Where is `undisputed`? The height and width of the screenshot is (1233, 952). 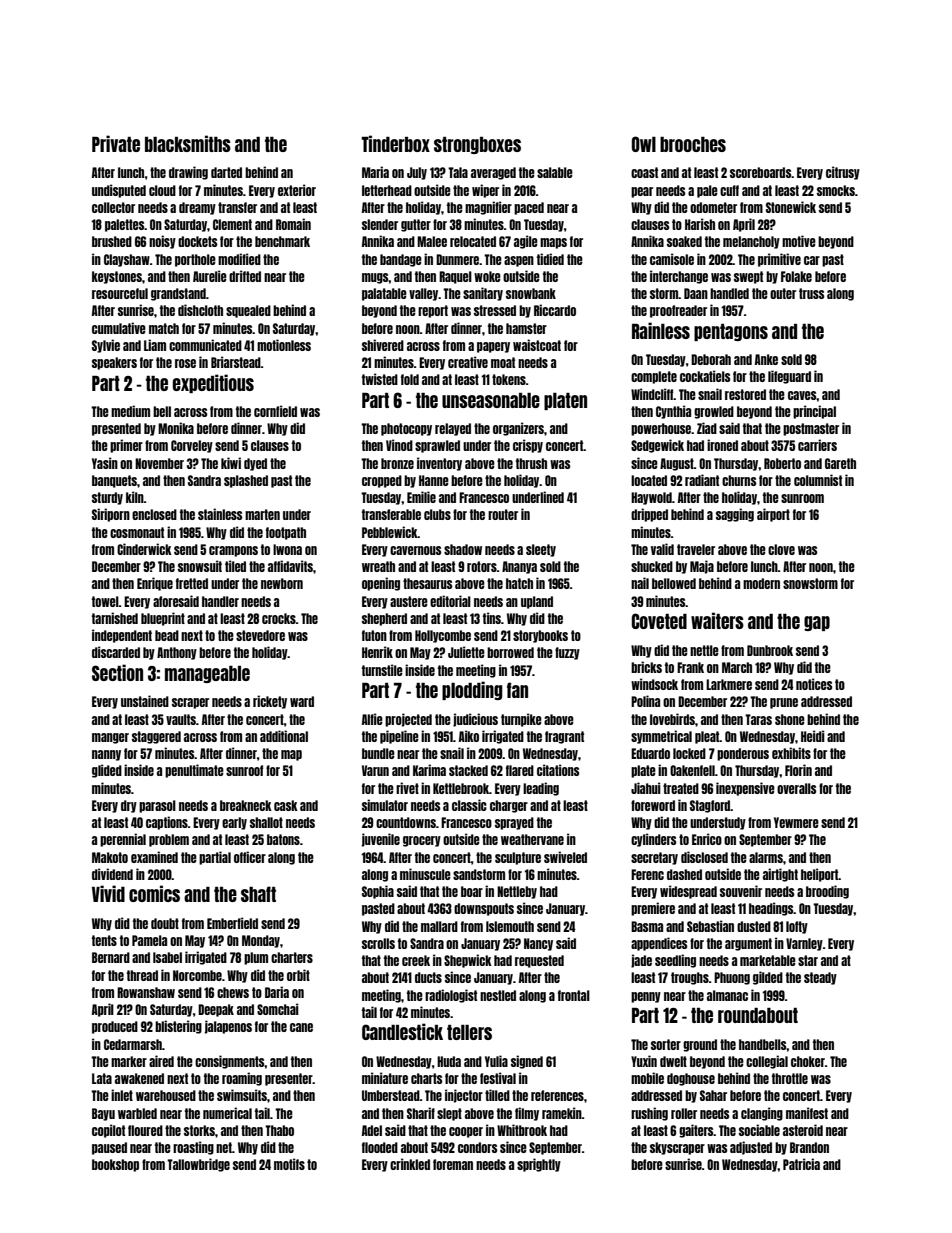
undisputed is located at coordinates (119, 191).
